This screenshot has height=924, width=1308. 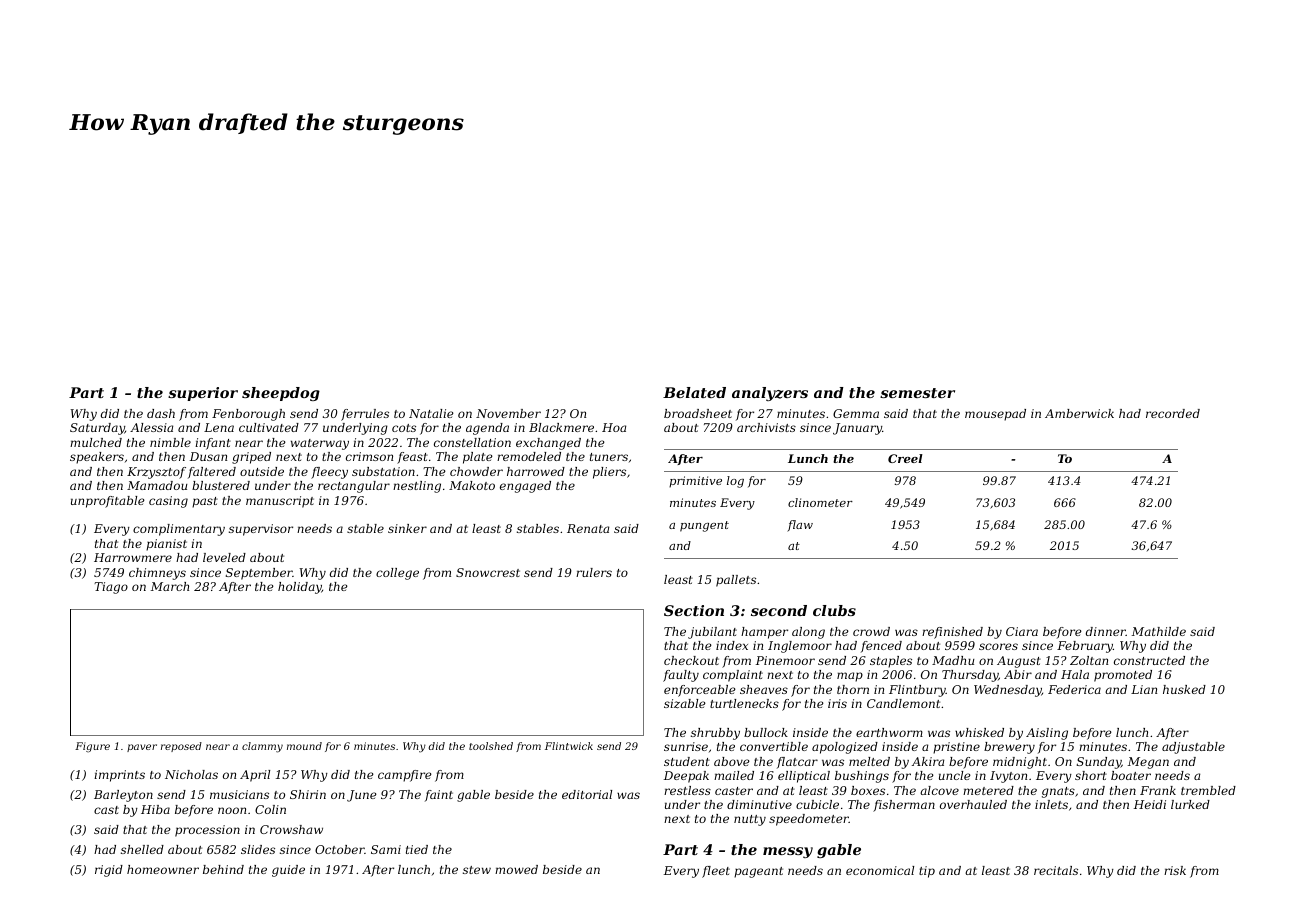 I want to click on Belated, so click(x=694, y=392).
